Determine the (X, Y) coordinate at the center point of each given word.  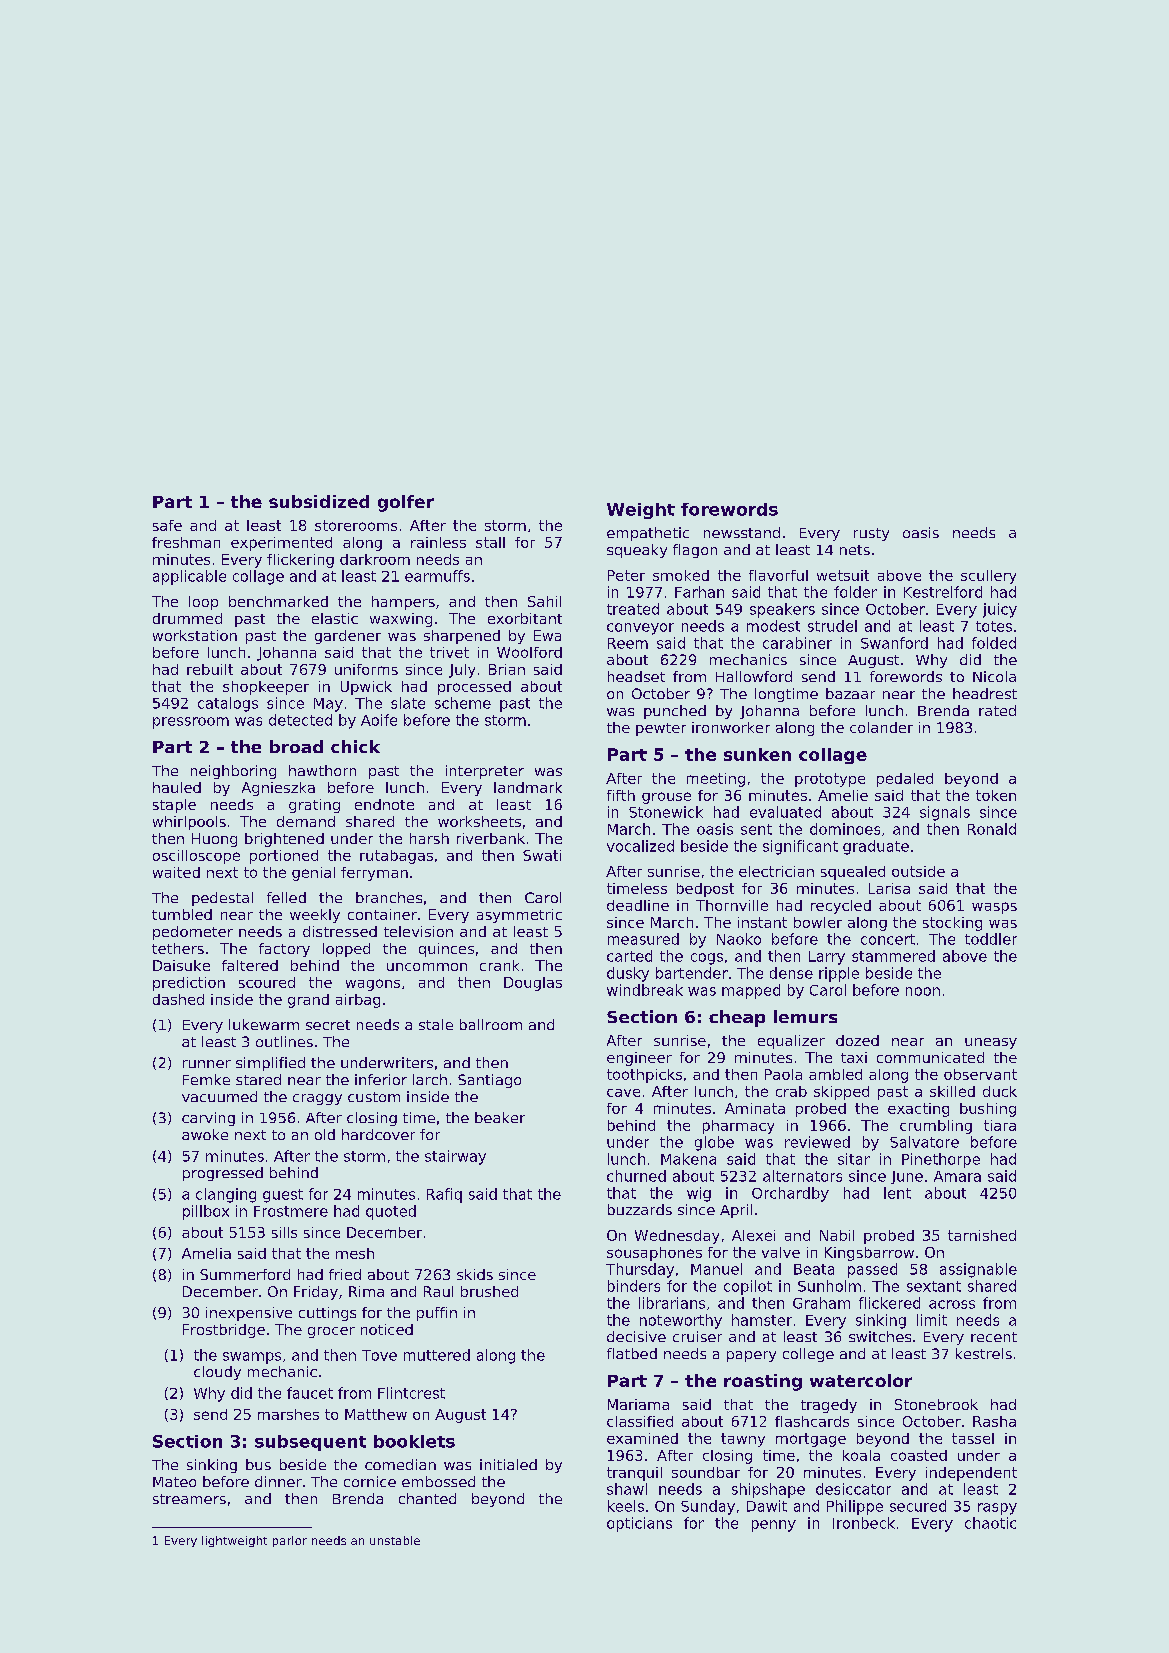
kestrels (984, 1353)
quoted (391, 1212)
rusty (871, 534)
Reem (628, 643)
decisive (636, 1336)
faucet (310, 1393)
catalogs (228, 704)
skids (475, 1274)
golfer (406, 503)
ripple (839, 974)
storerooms (356, 525)
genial (313, 874)
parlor (290, 1541)
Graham (821, 1303)
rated (997, 710)
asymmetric (519, 916)
